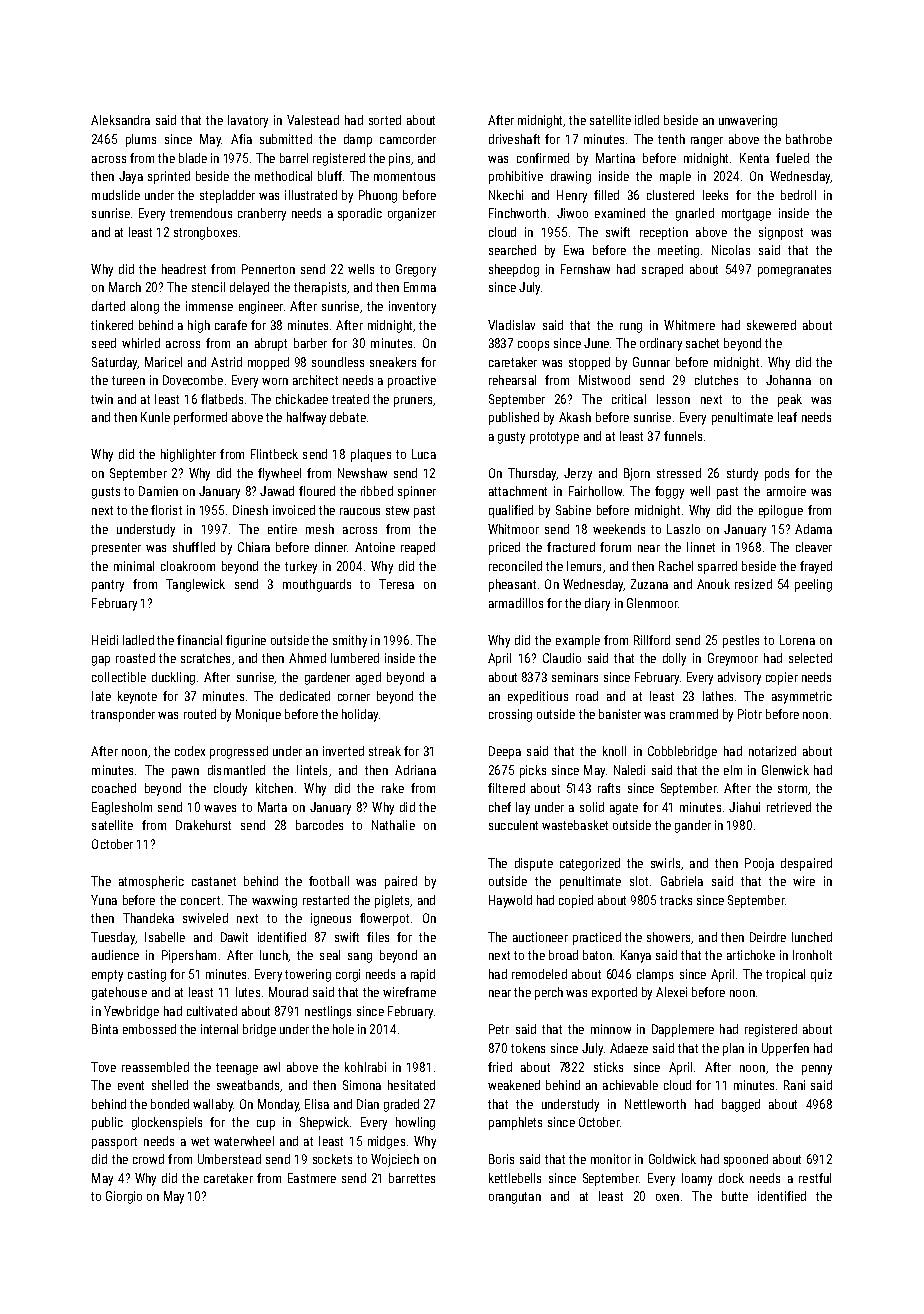 The image size is (924, 1314). Describe the element at coordinates (386, 1142) in the page. I see `midges` at that location.
